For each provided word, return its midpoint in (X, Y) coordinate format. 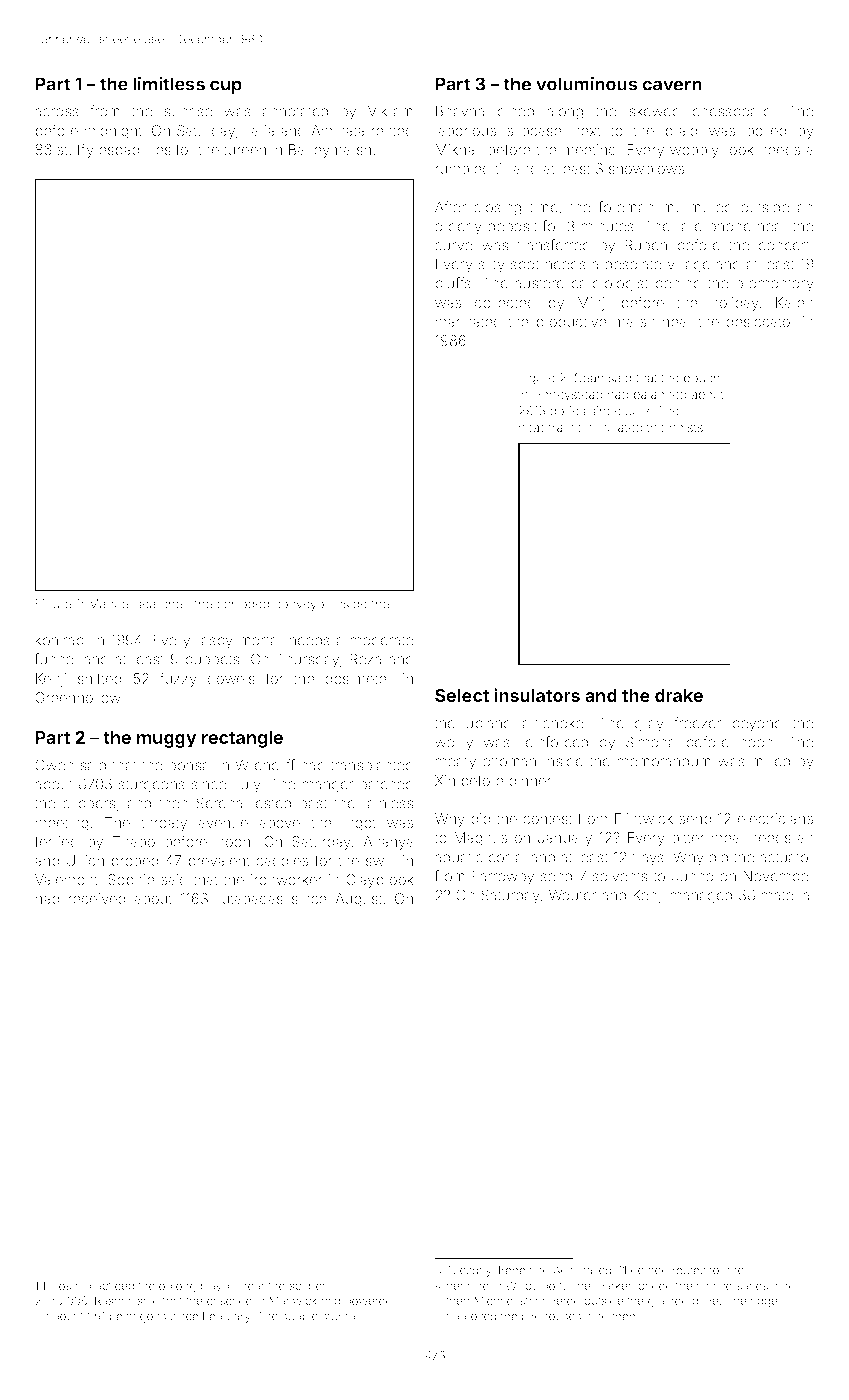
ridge (764, 1302)
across (57, 112)
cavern (672, 85)
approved (471, 1317)
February (227, 1317)
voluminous (587, 83)
